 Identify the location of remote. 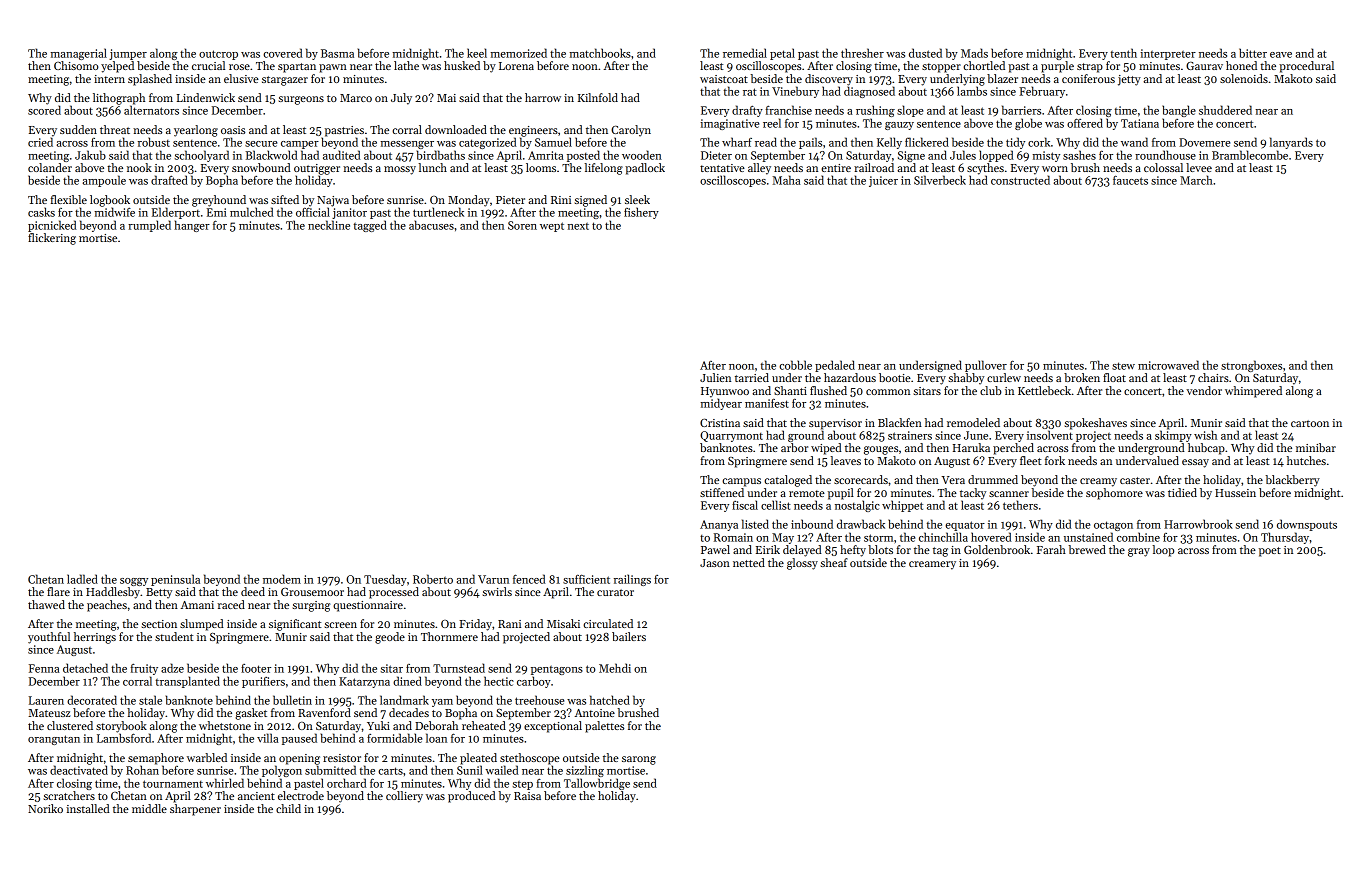
(807, 493).
